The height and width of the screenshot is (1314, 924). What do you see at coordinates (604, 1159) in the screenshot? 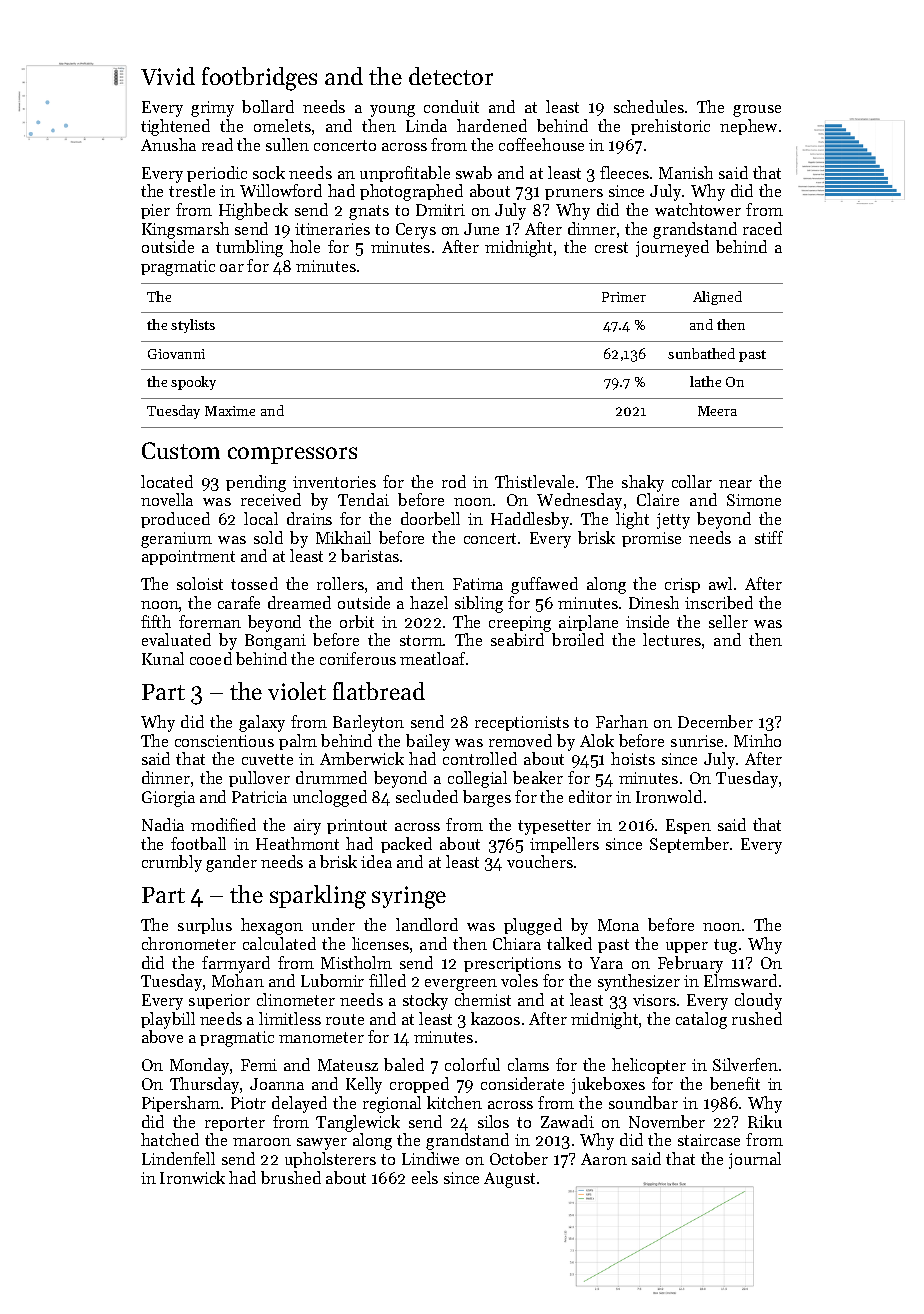
I see `Aaron` at bounding box center [604, 1159].
